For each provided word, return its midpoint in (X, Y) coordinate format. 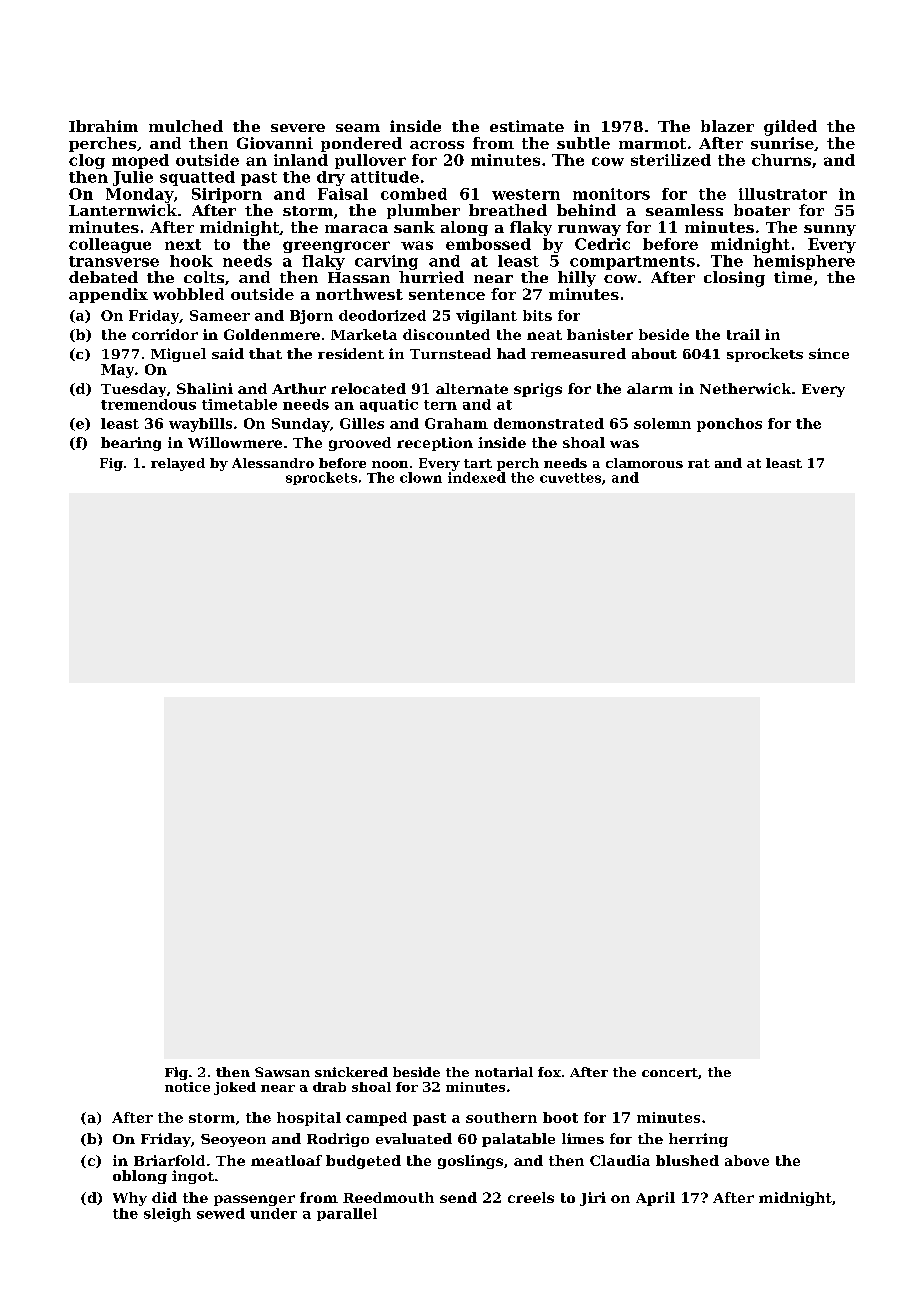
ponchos (729, 425)
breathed (508, 210)
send (458, 1197)
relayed (178, 464)
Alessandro (273, 463)
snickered (351, 1072)
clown (421, 477)
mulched (186, 126)
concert (670, 1072)
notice (187, 1087)
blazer (727, 126)
